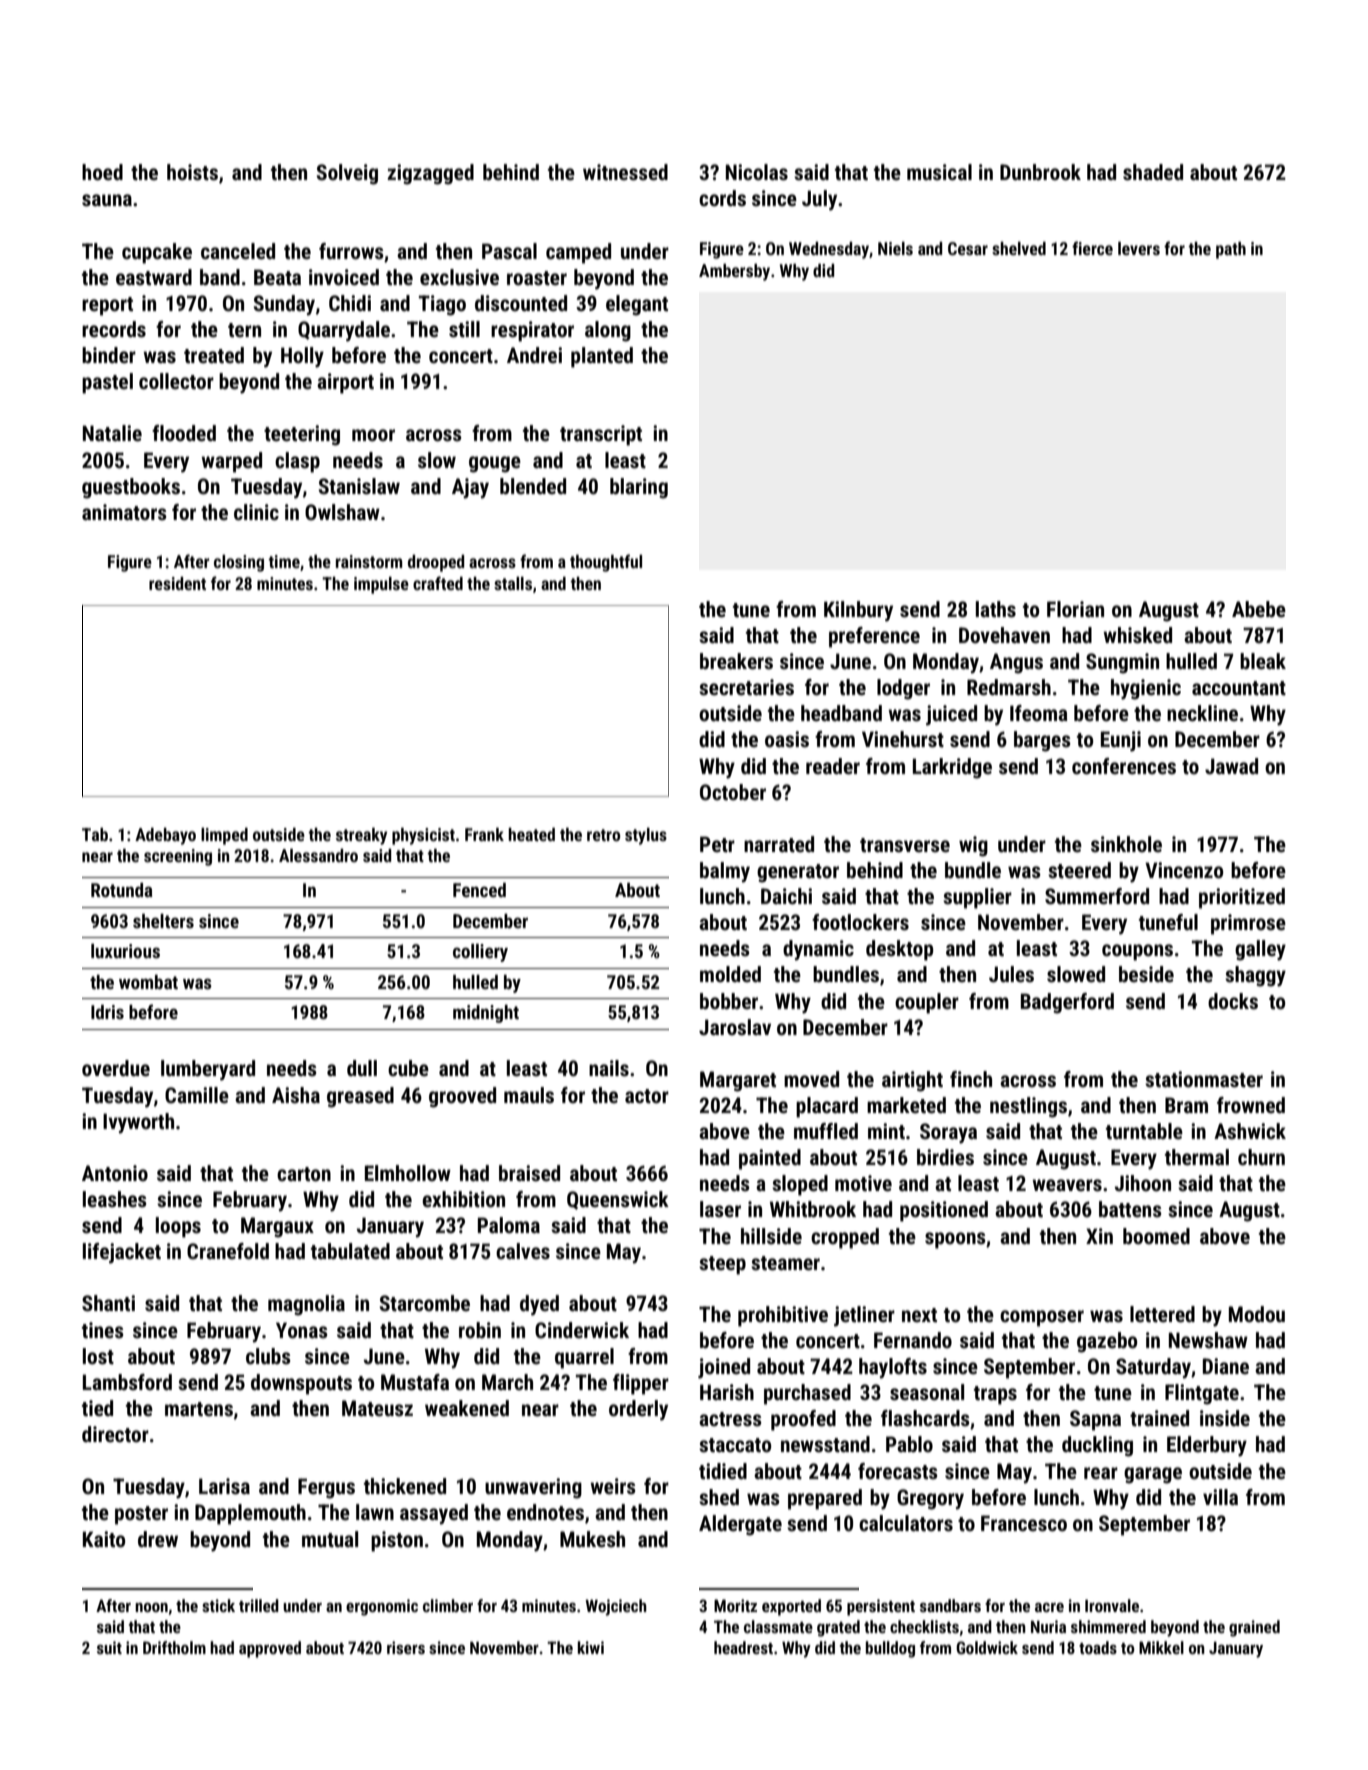  Describe the element at coordinates (102, 172) in the screenshot. I see `hoed` at that location.
